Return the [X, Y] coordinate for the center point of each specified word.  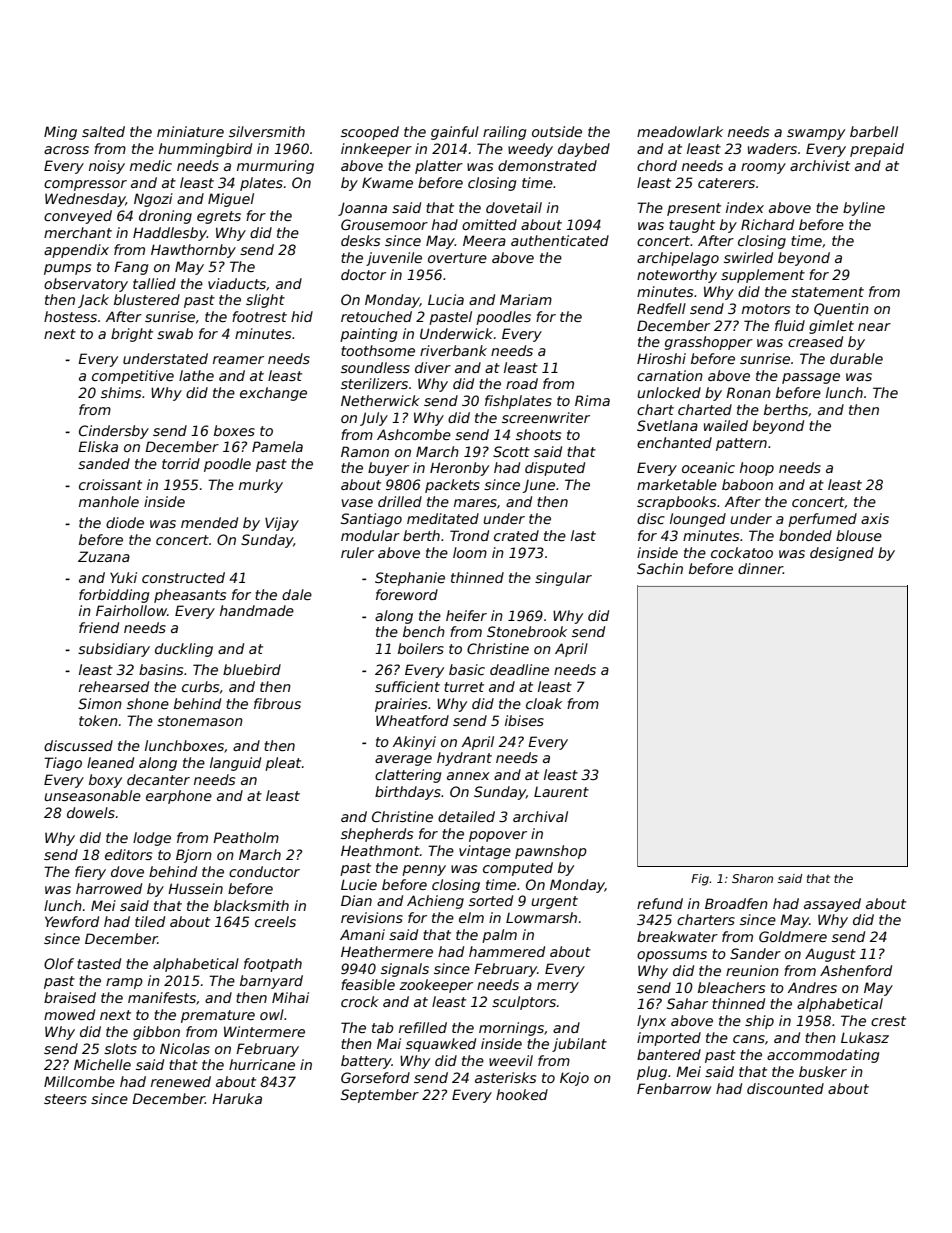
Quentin [841, 309]
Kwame [387, 182]
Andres [812, 987]
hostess [70, 316]
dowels [91, 812]
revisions [372, 917]
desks [360, 240]
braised [70, 997]
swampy [816, 134]
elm [471, 917]
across [66, 150]
